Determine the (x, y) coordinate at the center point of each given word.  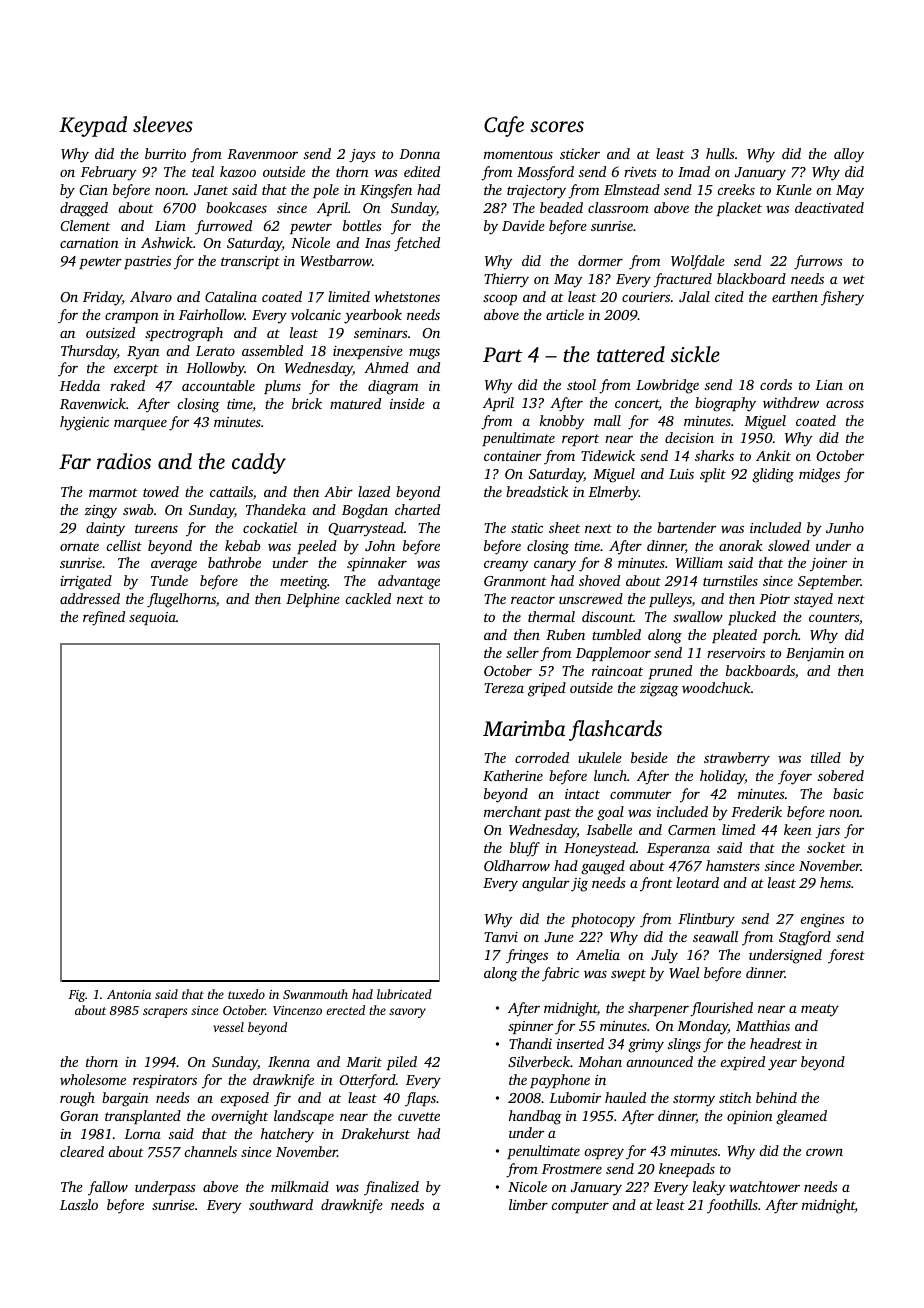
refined (104, 618)
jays (362, 156)
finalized (391, 1188)
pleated (734, 636)
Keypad (93, 126)
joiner (828, 565)
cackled (368, 598)
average (174, 566)
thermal (551, 616)
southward (281, 1204)
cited (729, 296)
